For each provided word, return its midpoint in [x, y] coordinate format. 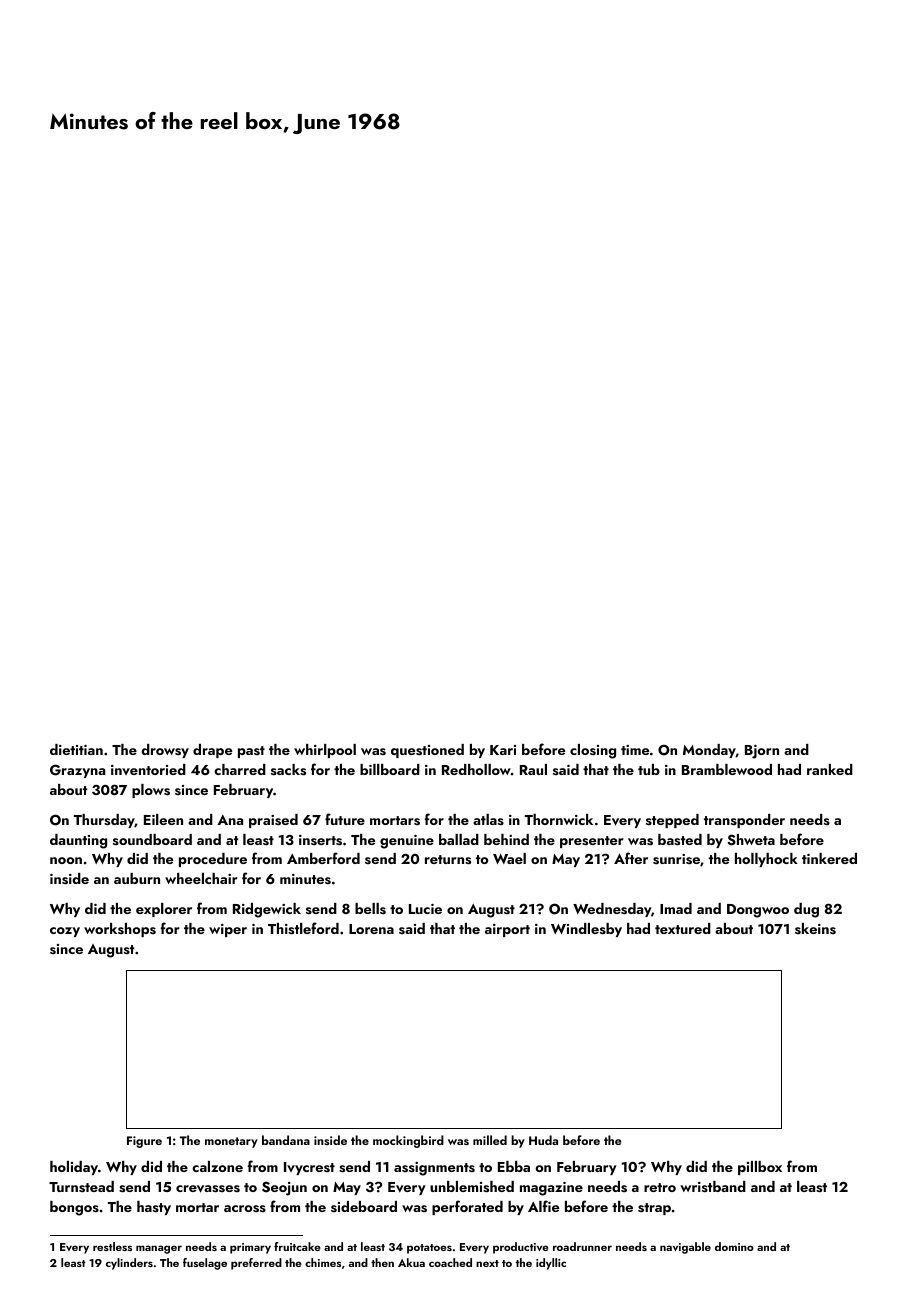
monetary [231, 1142]
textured [683, 928]
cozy [65, 932]
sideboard [364, 1206]
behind [506, 839]
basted [680, 840]
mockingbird [408, 1141]
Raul [533, 769]
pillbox [760, 1168]
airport [507, 930]
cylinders [129, 1264]
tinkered [829, 858]
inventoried [148, 769]
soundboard [152, 839]
